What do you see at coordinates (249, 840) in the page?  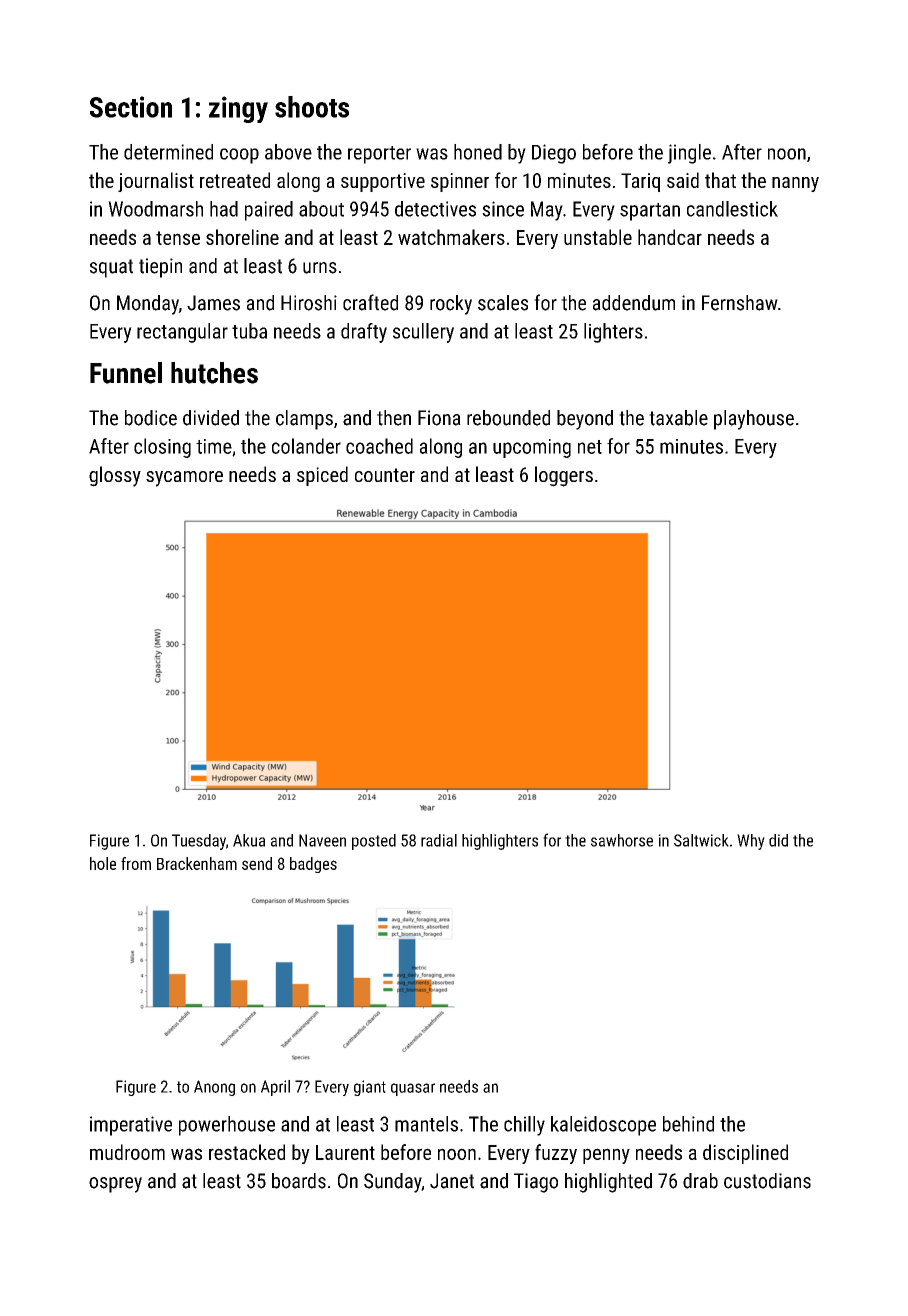 I see `Akua` at bounding box center [249, 840].
